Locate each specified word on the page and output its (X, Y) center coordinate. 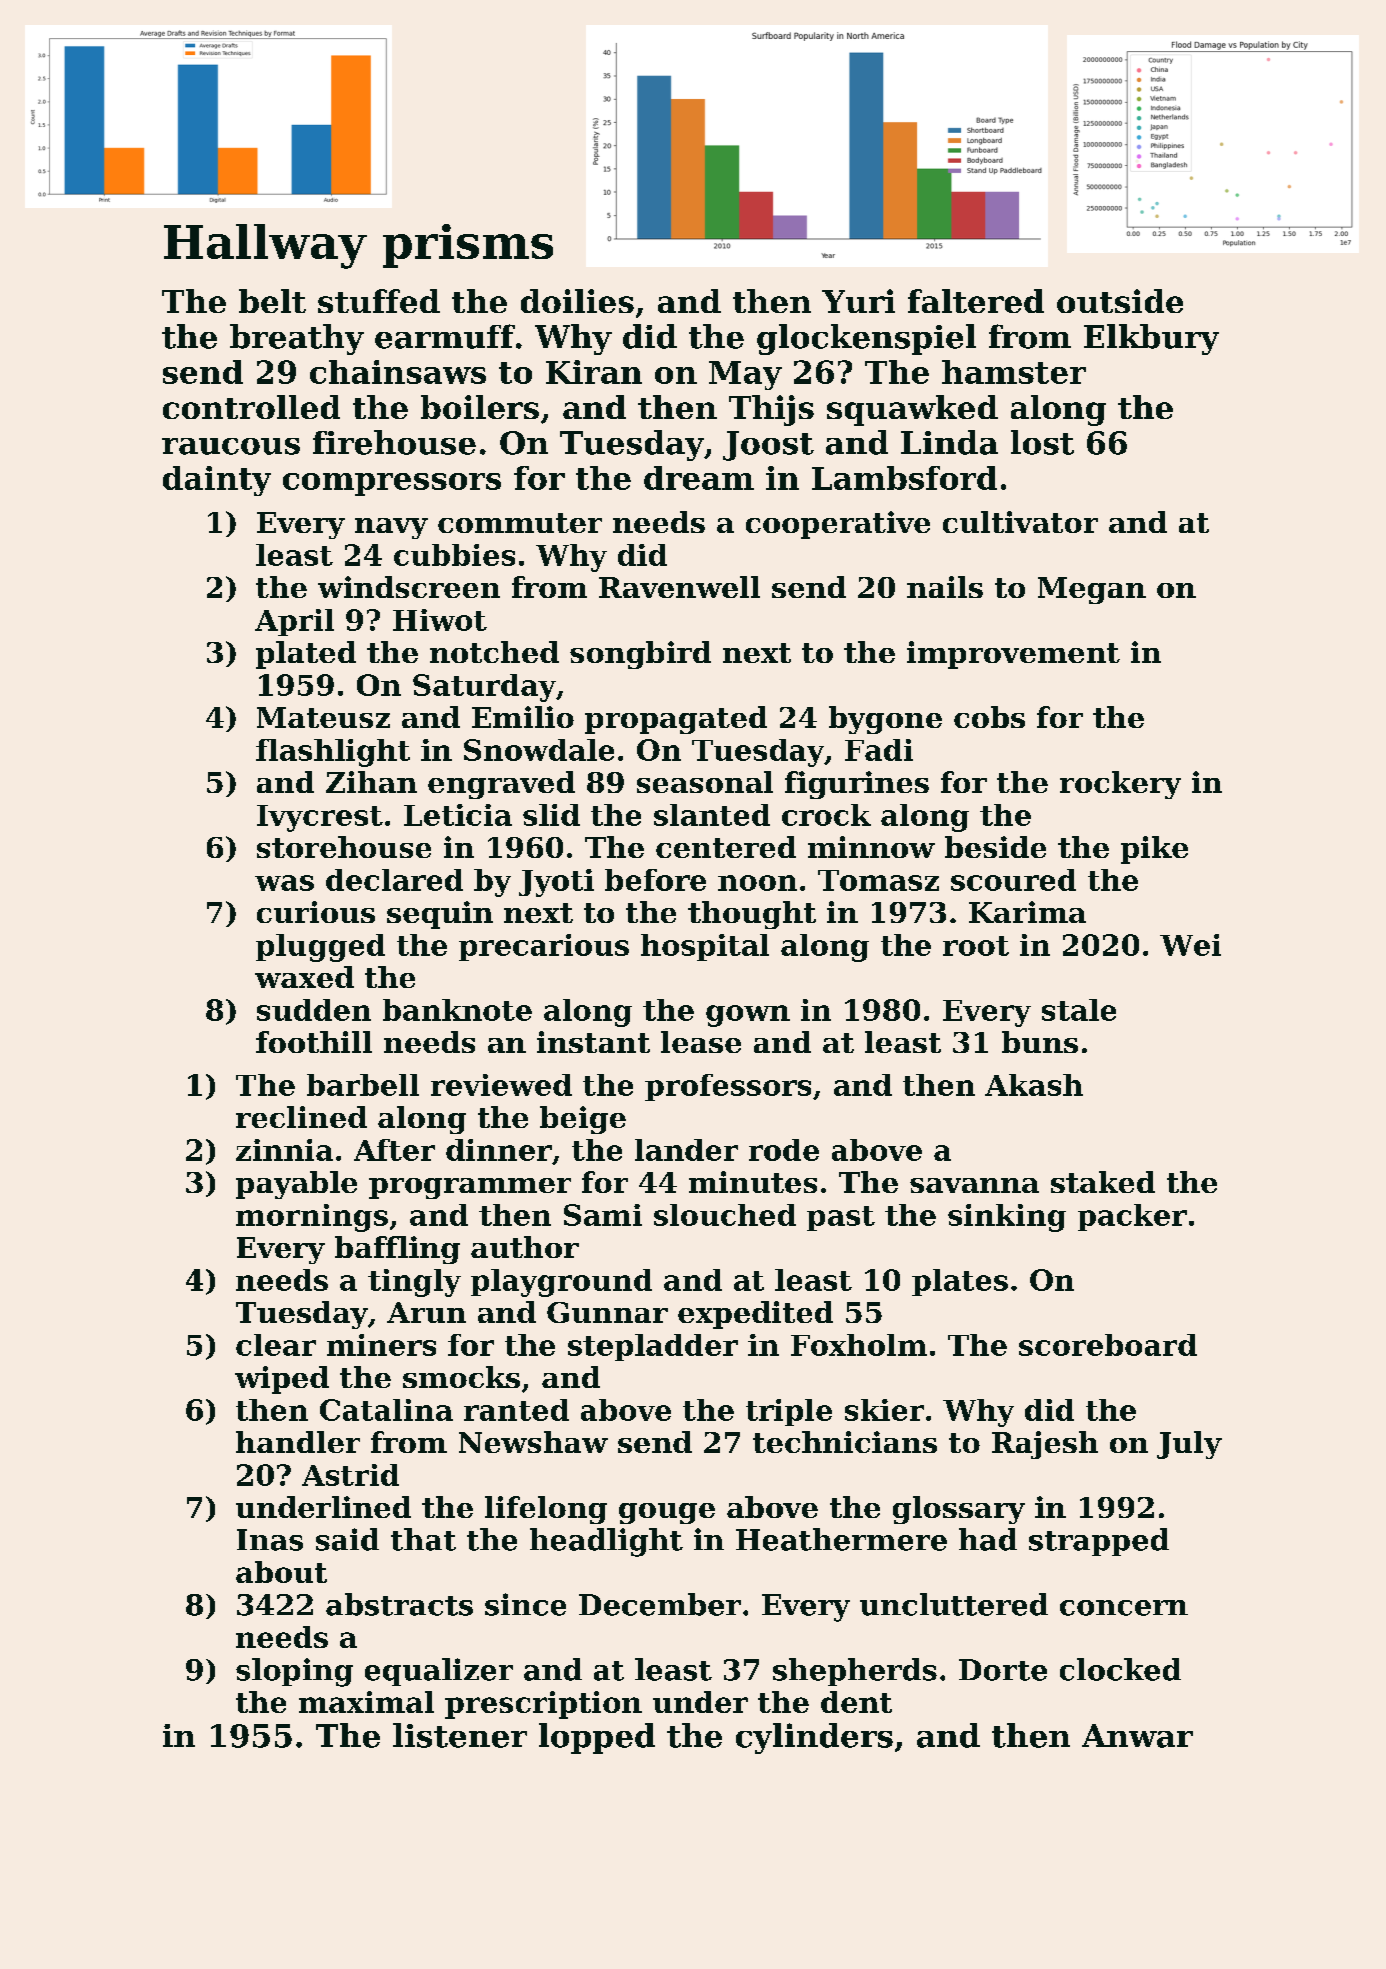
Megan (1092, 590)
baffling (397, 1250)
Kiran (594, 372)
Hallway (265, 246)
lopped (597, 1738)
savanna (974, 1185)
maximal (366, 1702)
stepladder (653, 1347)
